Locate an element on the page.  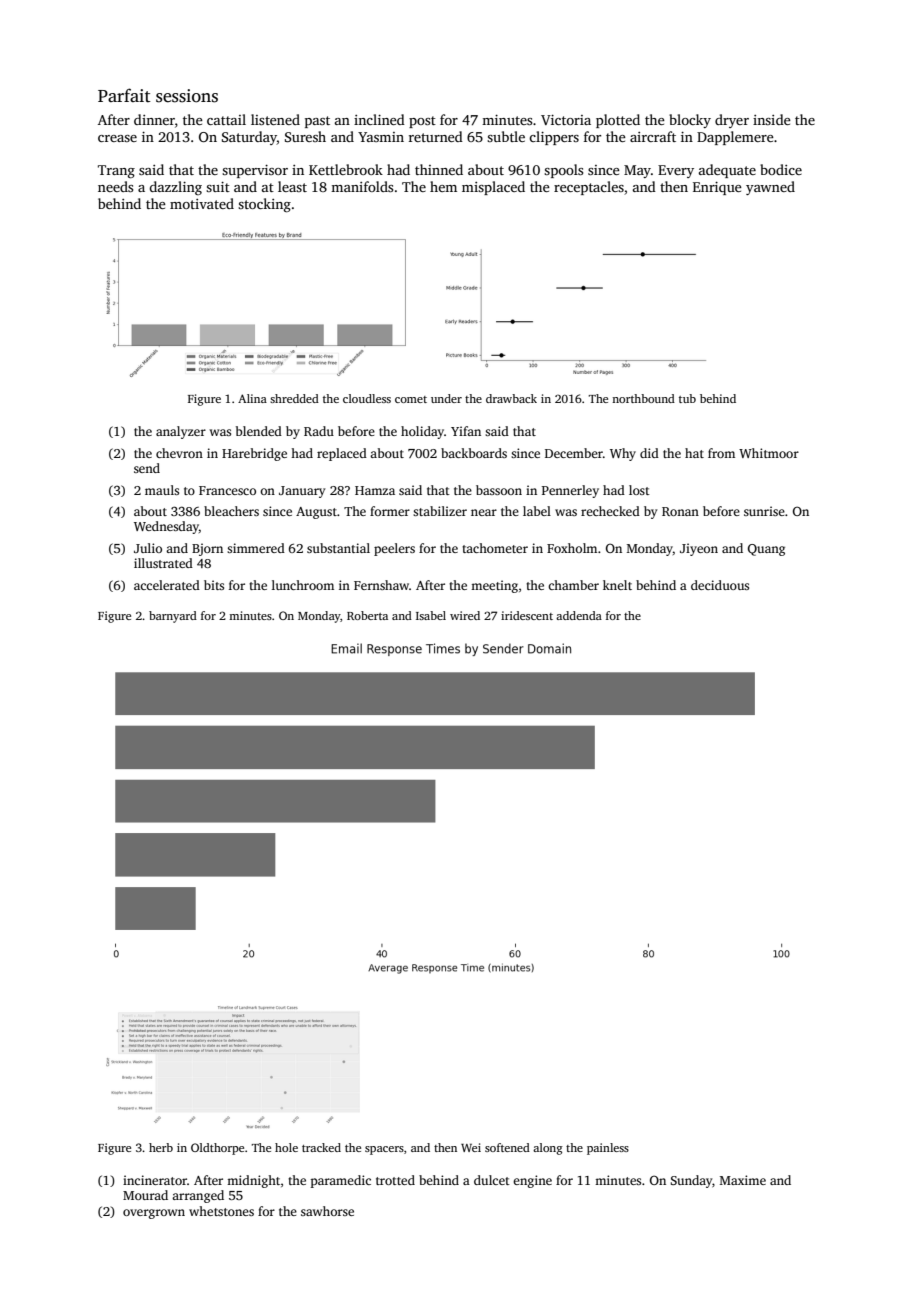
receptacles is located at coordinates (589, 188).
